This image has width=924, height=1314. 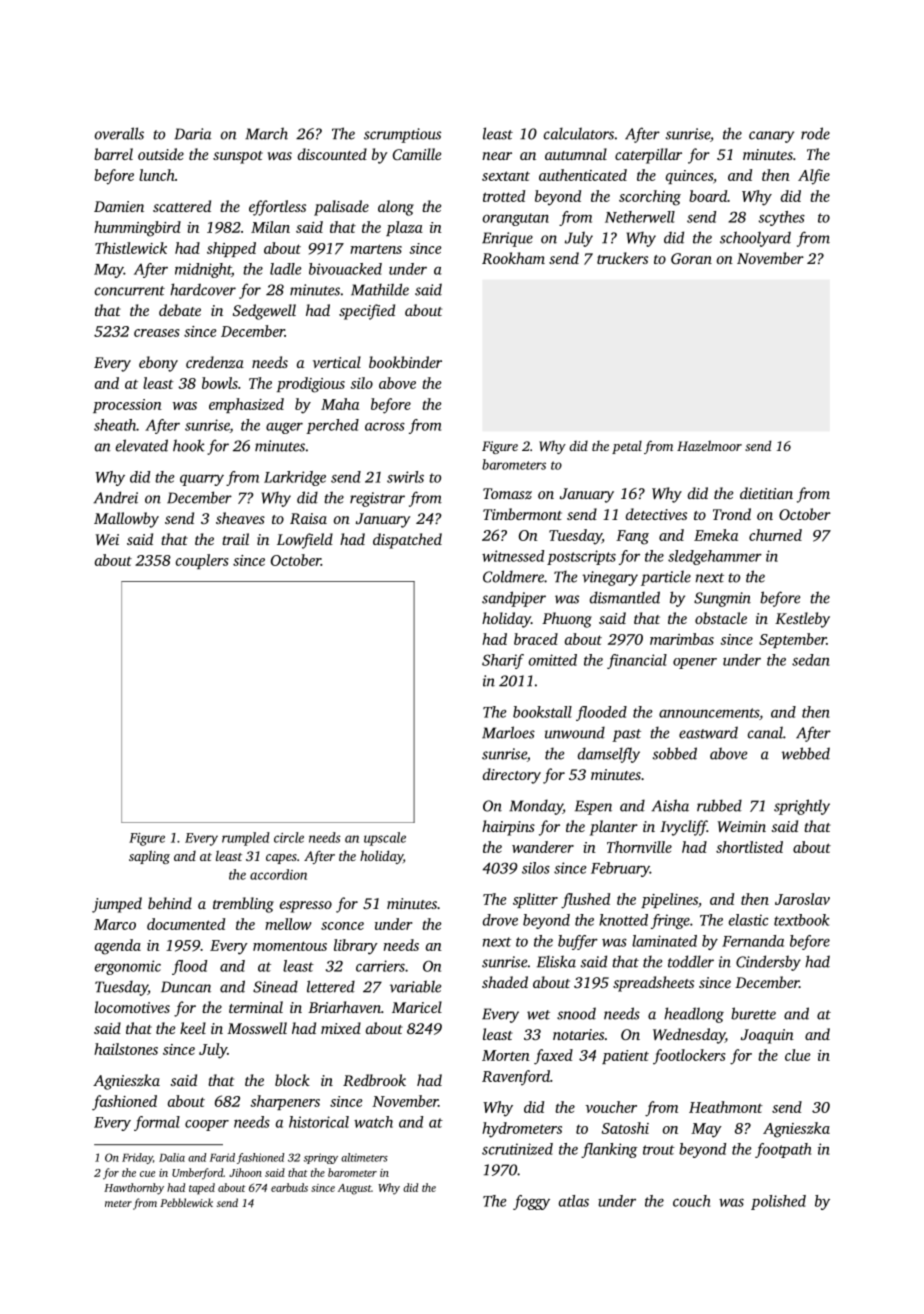 What do you see at coordinates (207, 1125) in the image?
I see `cooper` at bounding box center [207, 1125].
